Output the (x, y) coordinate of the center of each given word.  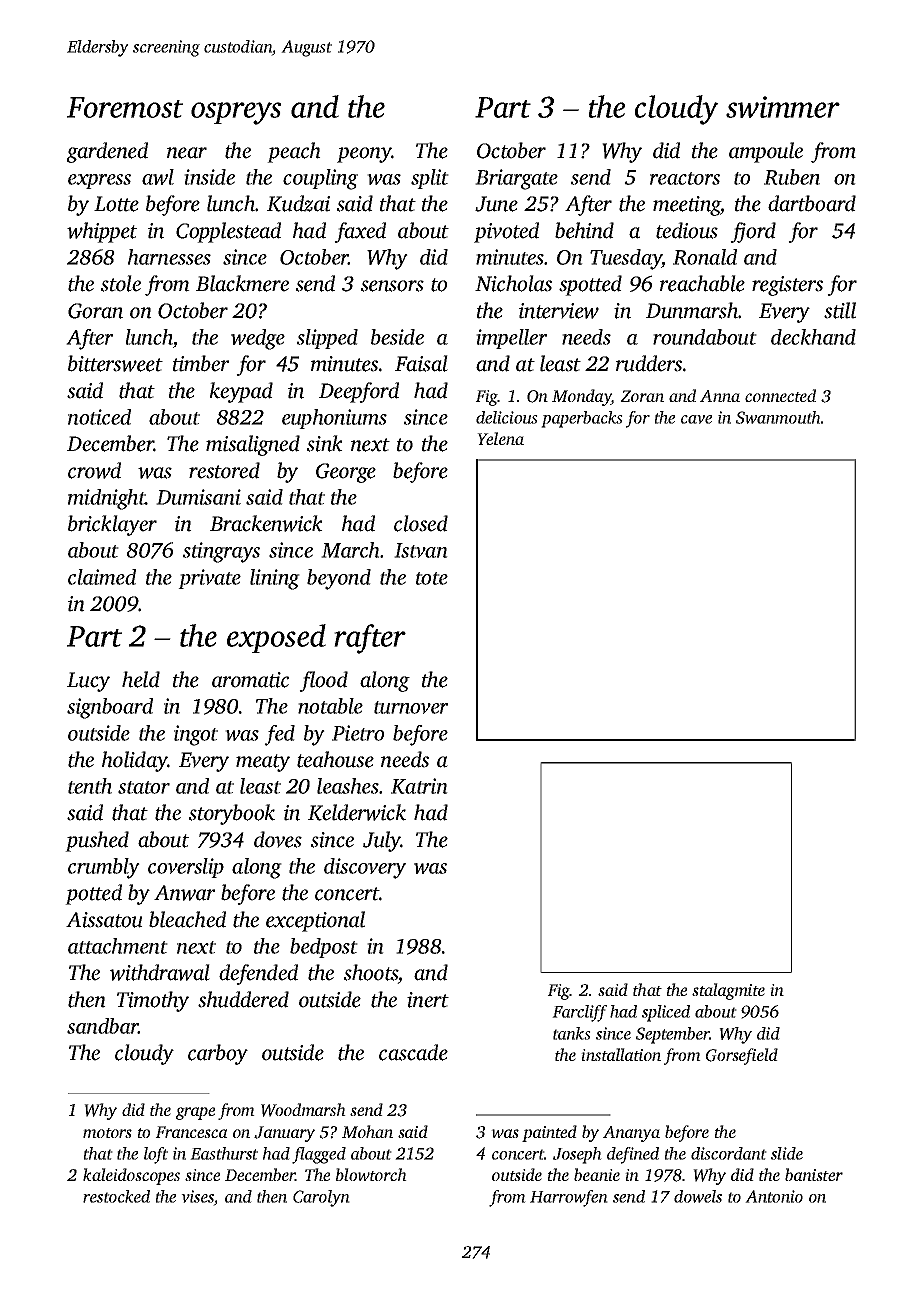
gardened (107, 152)
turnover (411, 707)
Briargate (516, 179)
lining (275, 579)
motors (107, 1133)
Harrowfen (569, 1198)
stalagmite (728, 991)
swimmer (783, 107)
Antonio (774, 1196)
